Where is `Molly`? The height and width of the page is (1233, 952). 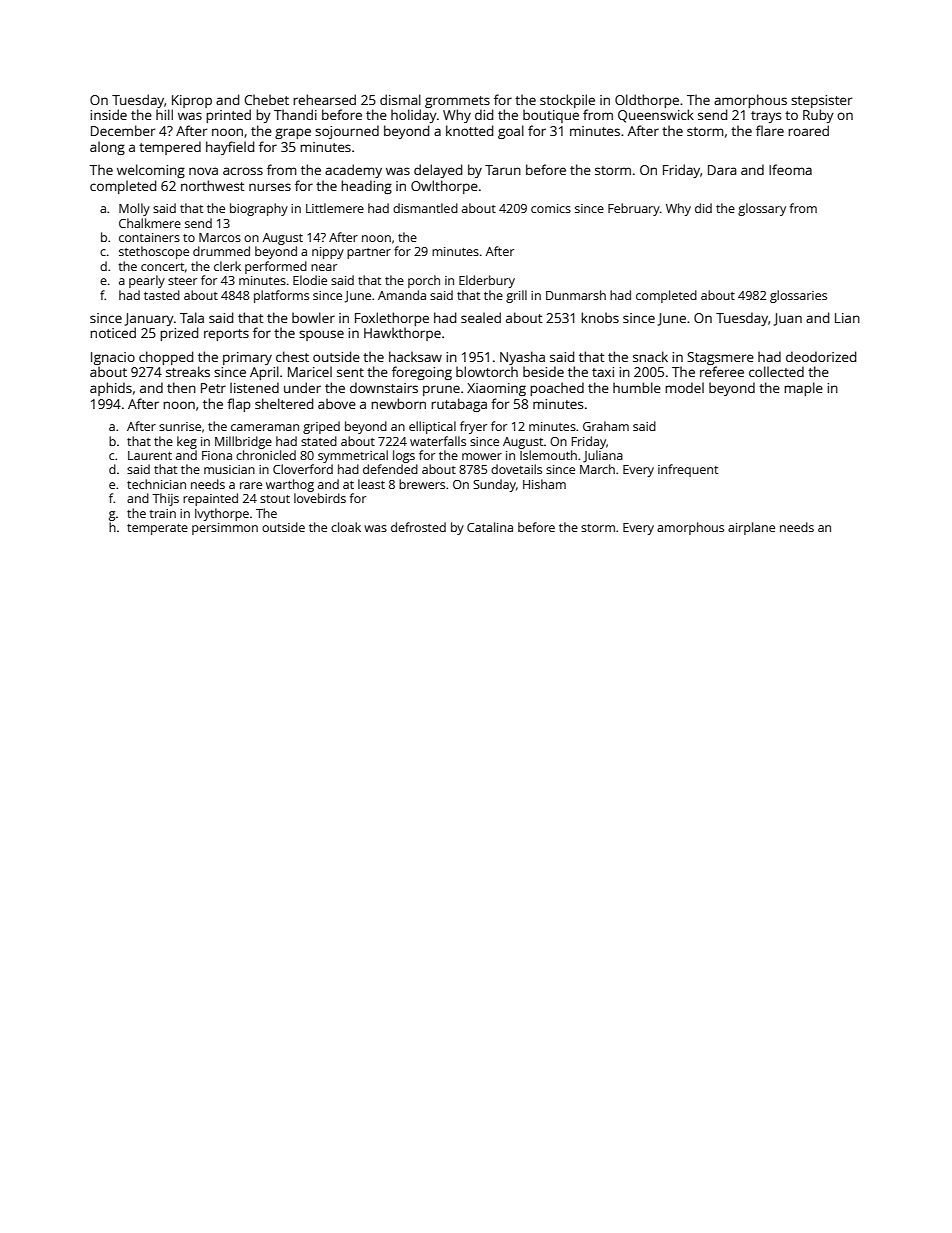
Molly is located at coordinates (134, 209).
